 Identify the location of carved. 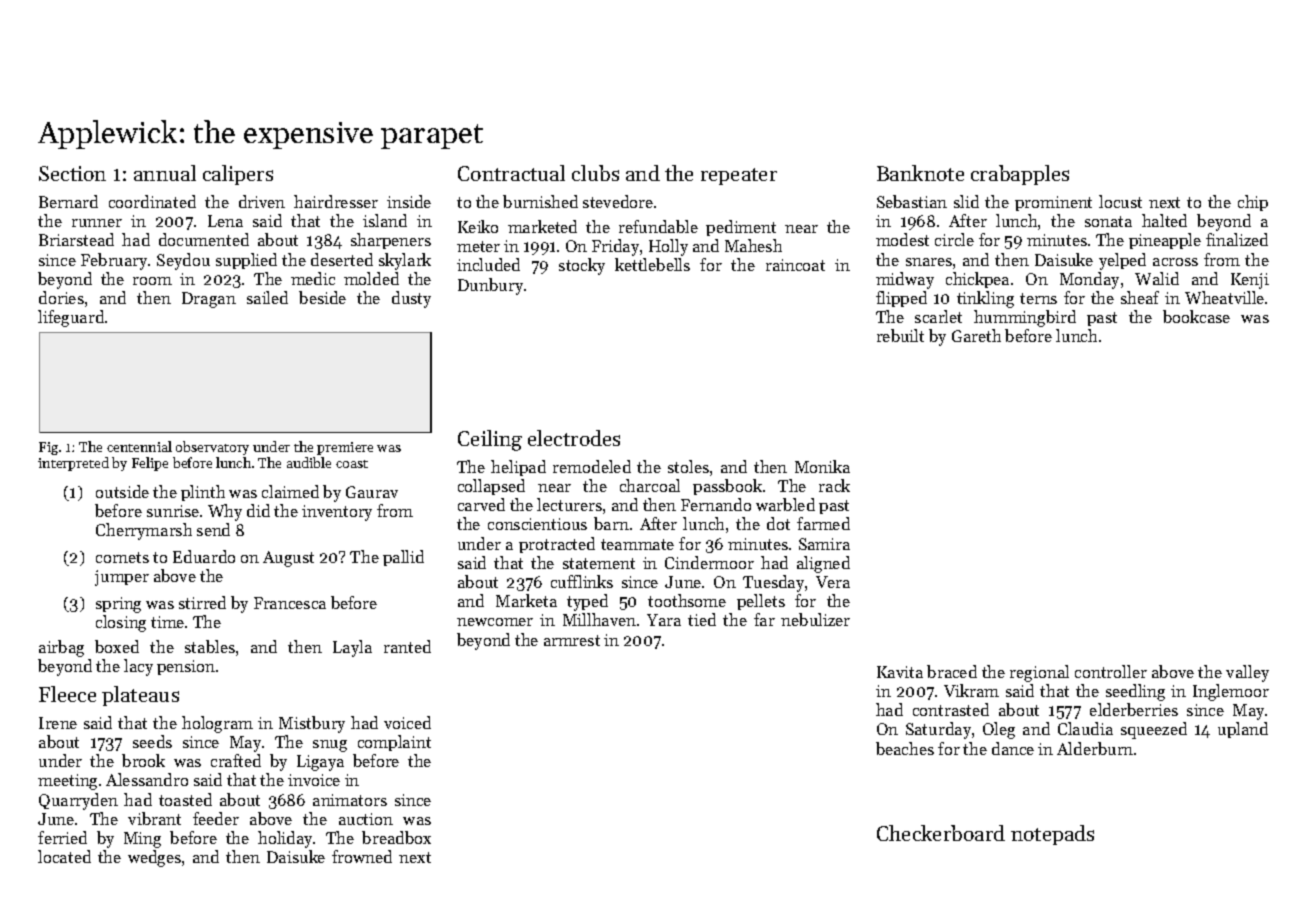
(481, 504).
